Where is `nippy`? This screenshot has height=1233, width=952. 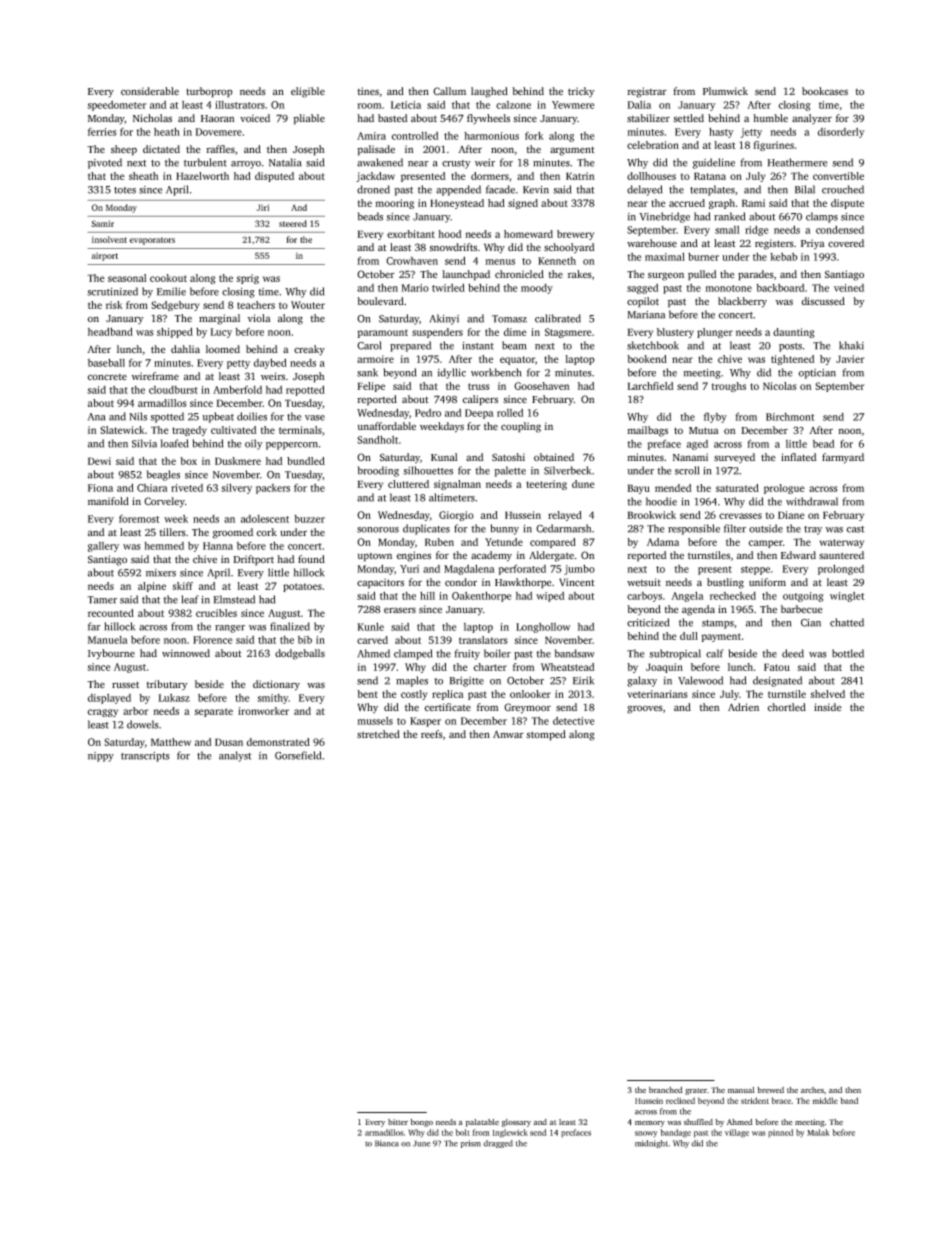 nippy is located at coordinates (101, 757).
